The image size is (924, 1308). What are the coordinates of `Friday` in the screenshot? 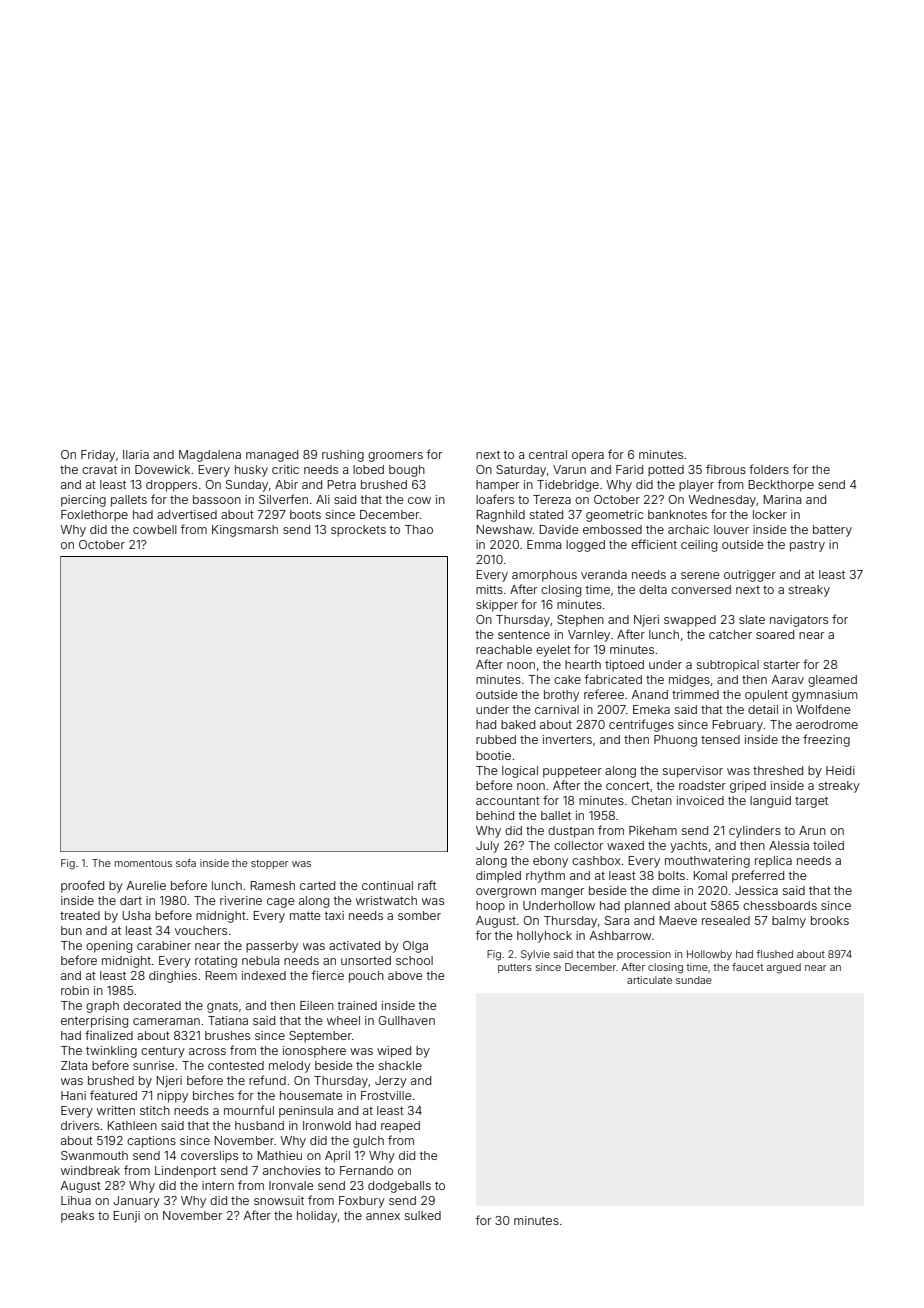 It's located at (98, 456).
